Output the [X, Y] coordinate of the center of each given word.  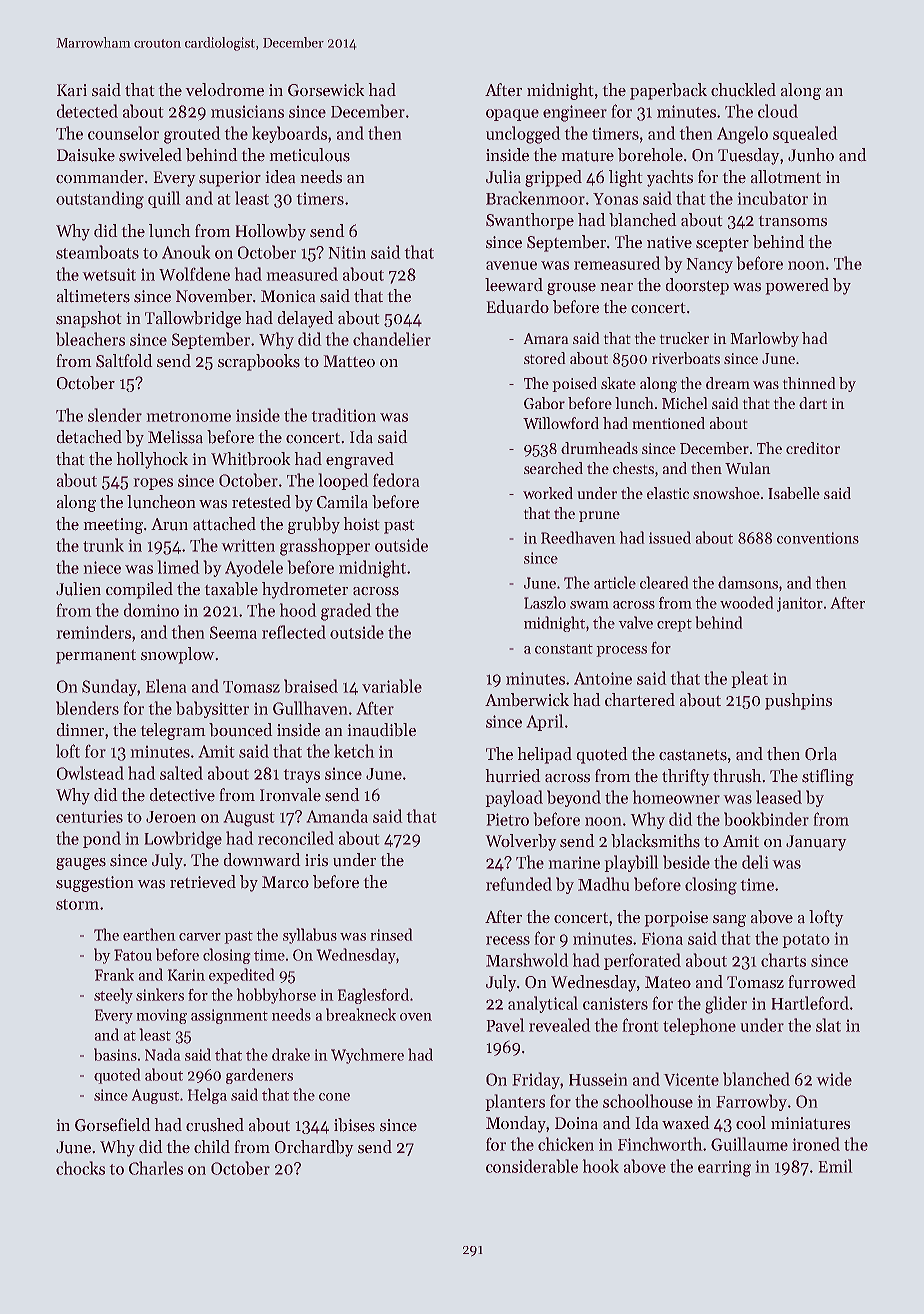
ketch [354, 751]
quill [164, 199]
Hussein [598, 1079]
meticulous [309, 155]
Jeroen [171, 817]
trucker [684, 338]
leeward [514, 285]
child [212, 1147]
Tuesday [749, 156]
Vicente [691, 1079]
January [816, 843]
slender [115, 415]
